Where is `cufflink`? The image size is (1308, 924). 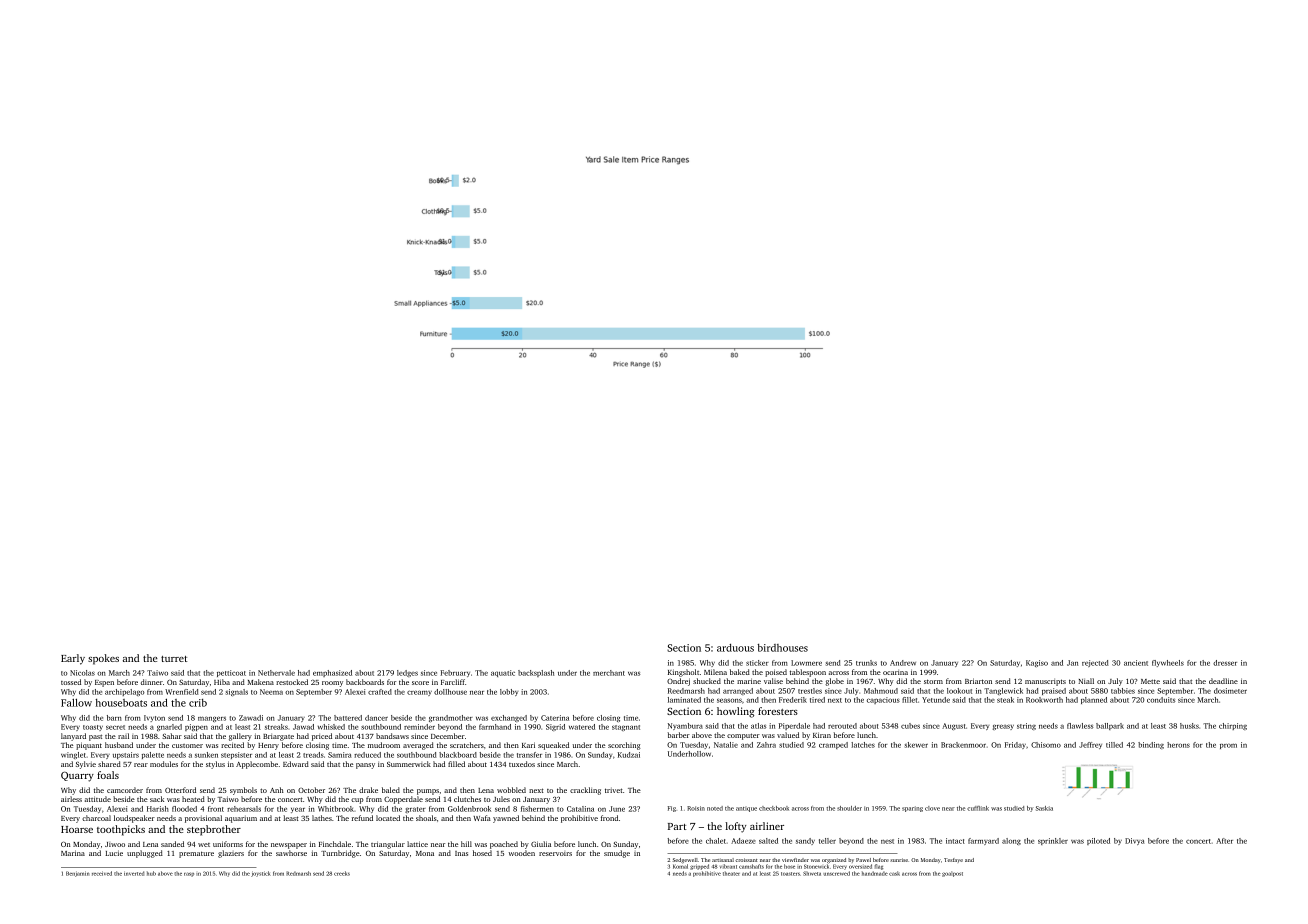 cufflink is located at coordinates (978, 808).
